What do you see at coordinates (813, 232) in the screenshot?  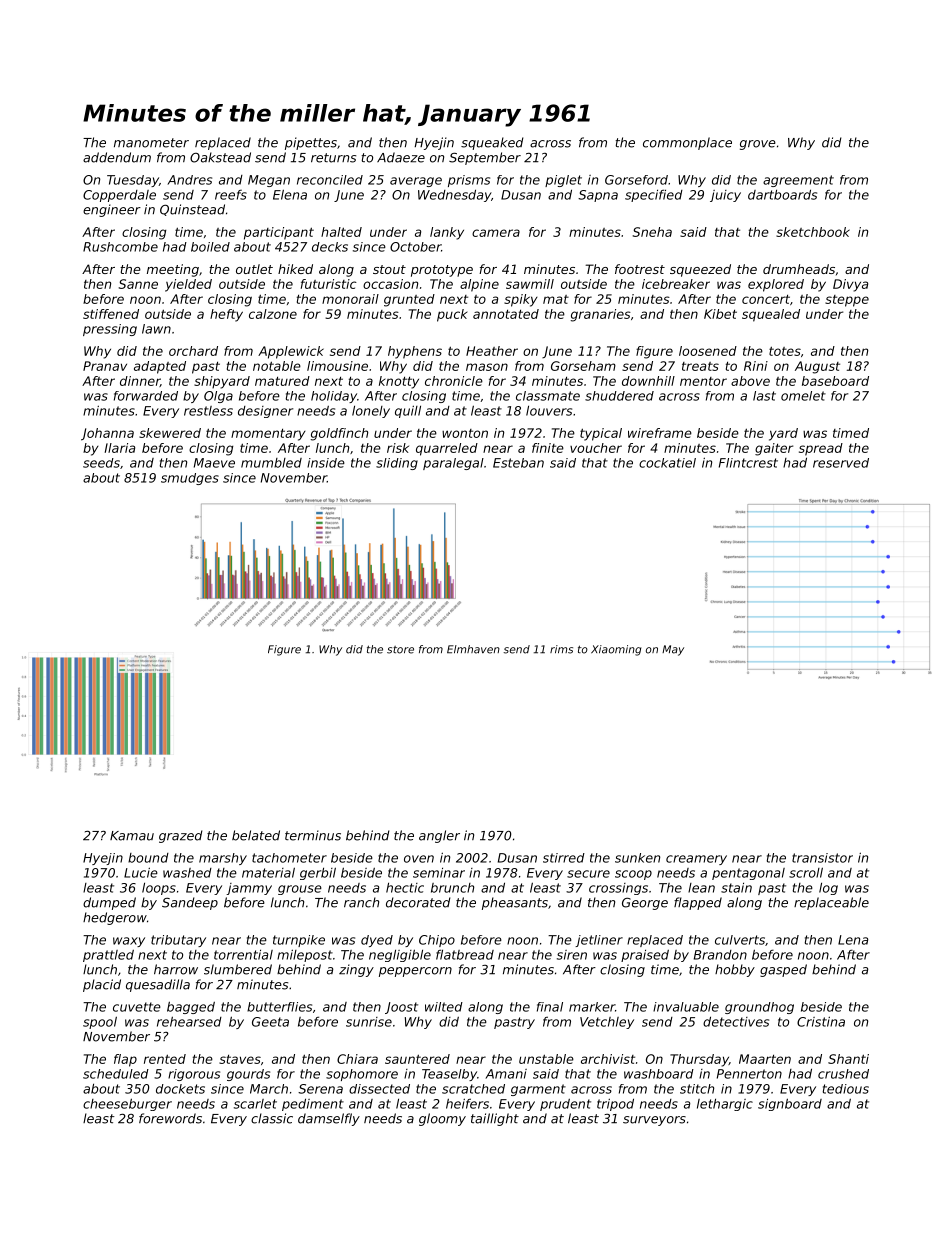 I see `sketchbook` at bounding box center [813, 232].
